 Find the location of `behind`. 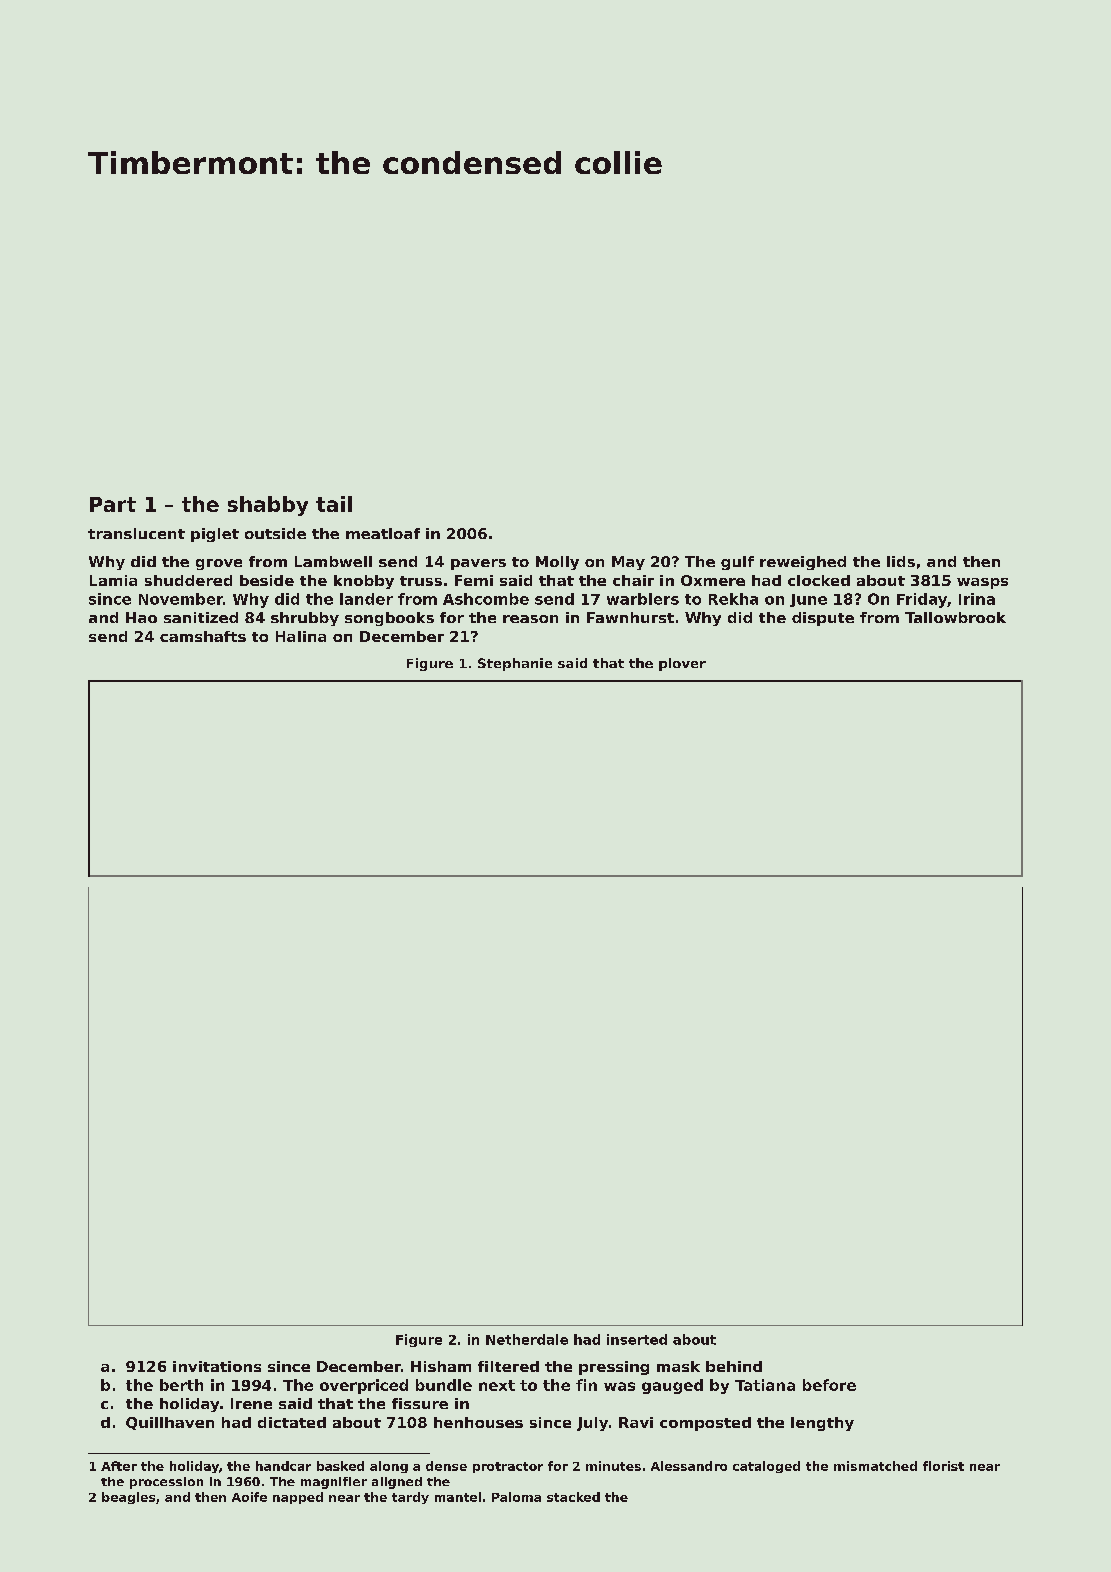

behind is located at coordinates (734, 1366).
